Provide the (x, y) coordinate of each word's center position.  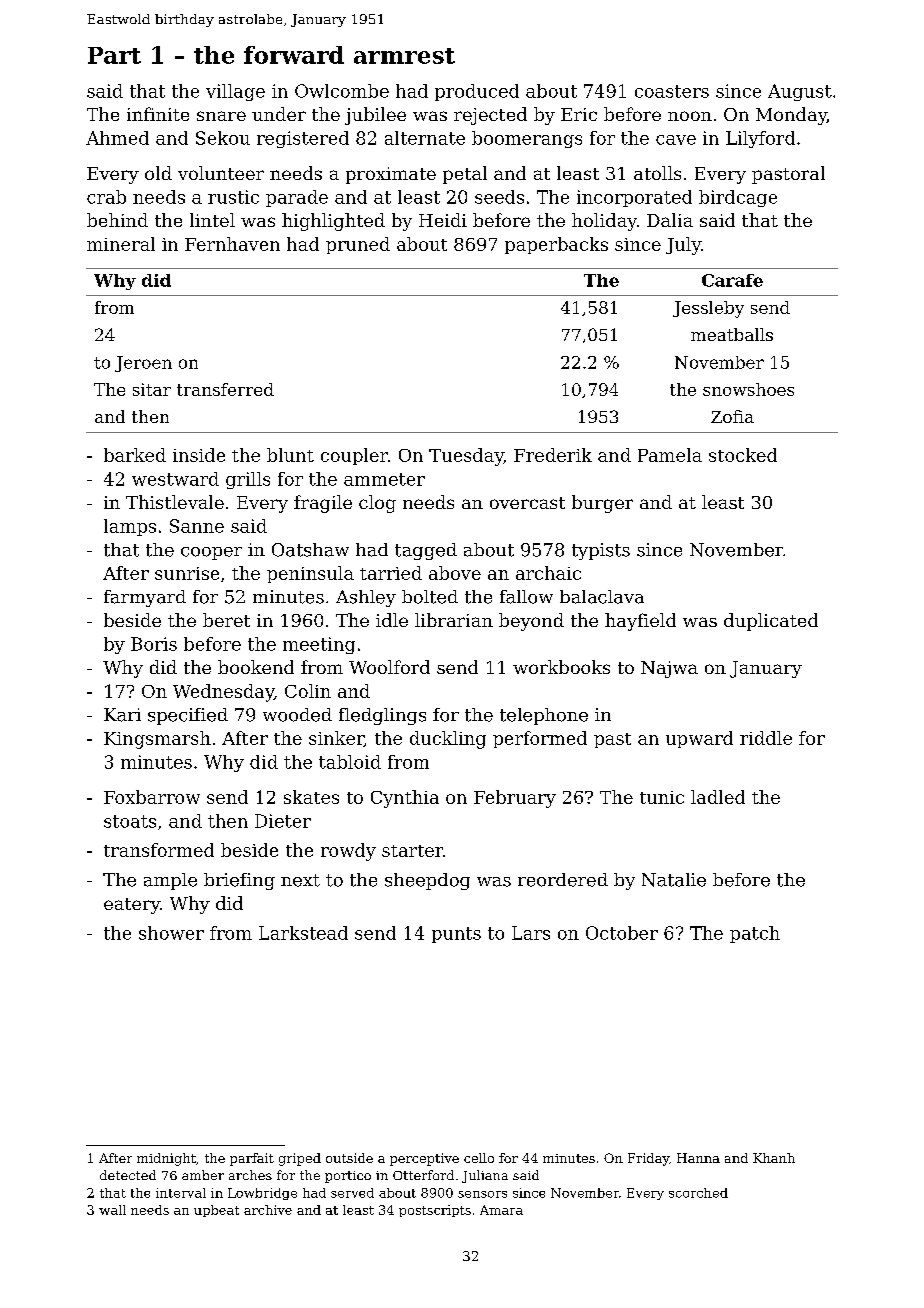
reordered (563, 880)
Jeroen (143, 364)
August (800, 92)
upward (699, 739)
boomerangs (527, 139)
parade (297, 198)
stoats (130, 821)
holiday (604, 222)
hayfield (640, 622)
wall (112, 1210)
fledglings (382, 716)
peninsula (310, 574)
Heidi (443, 220)
